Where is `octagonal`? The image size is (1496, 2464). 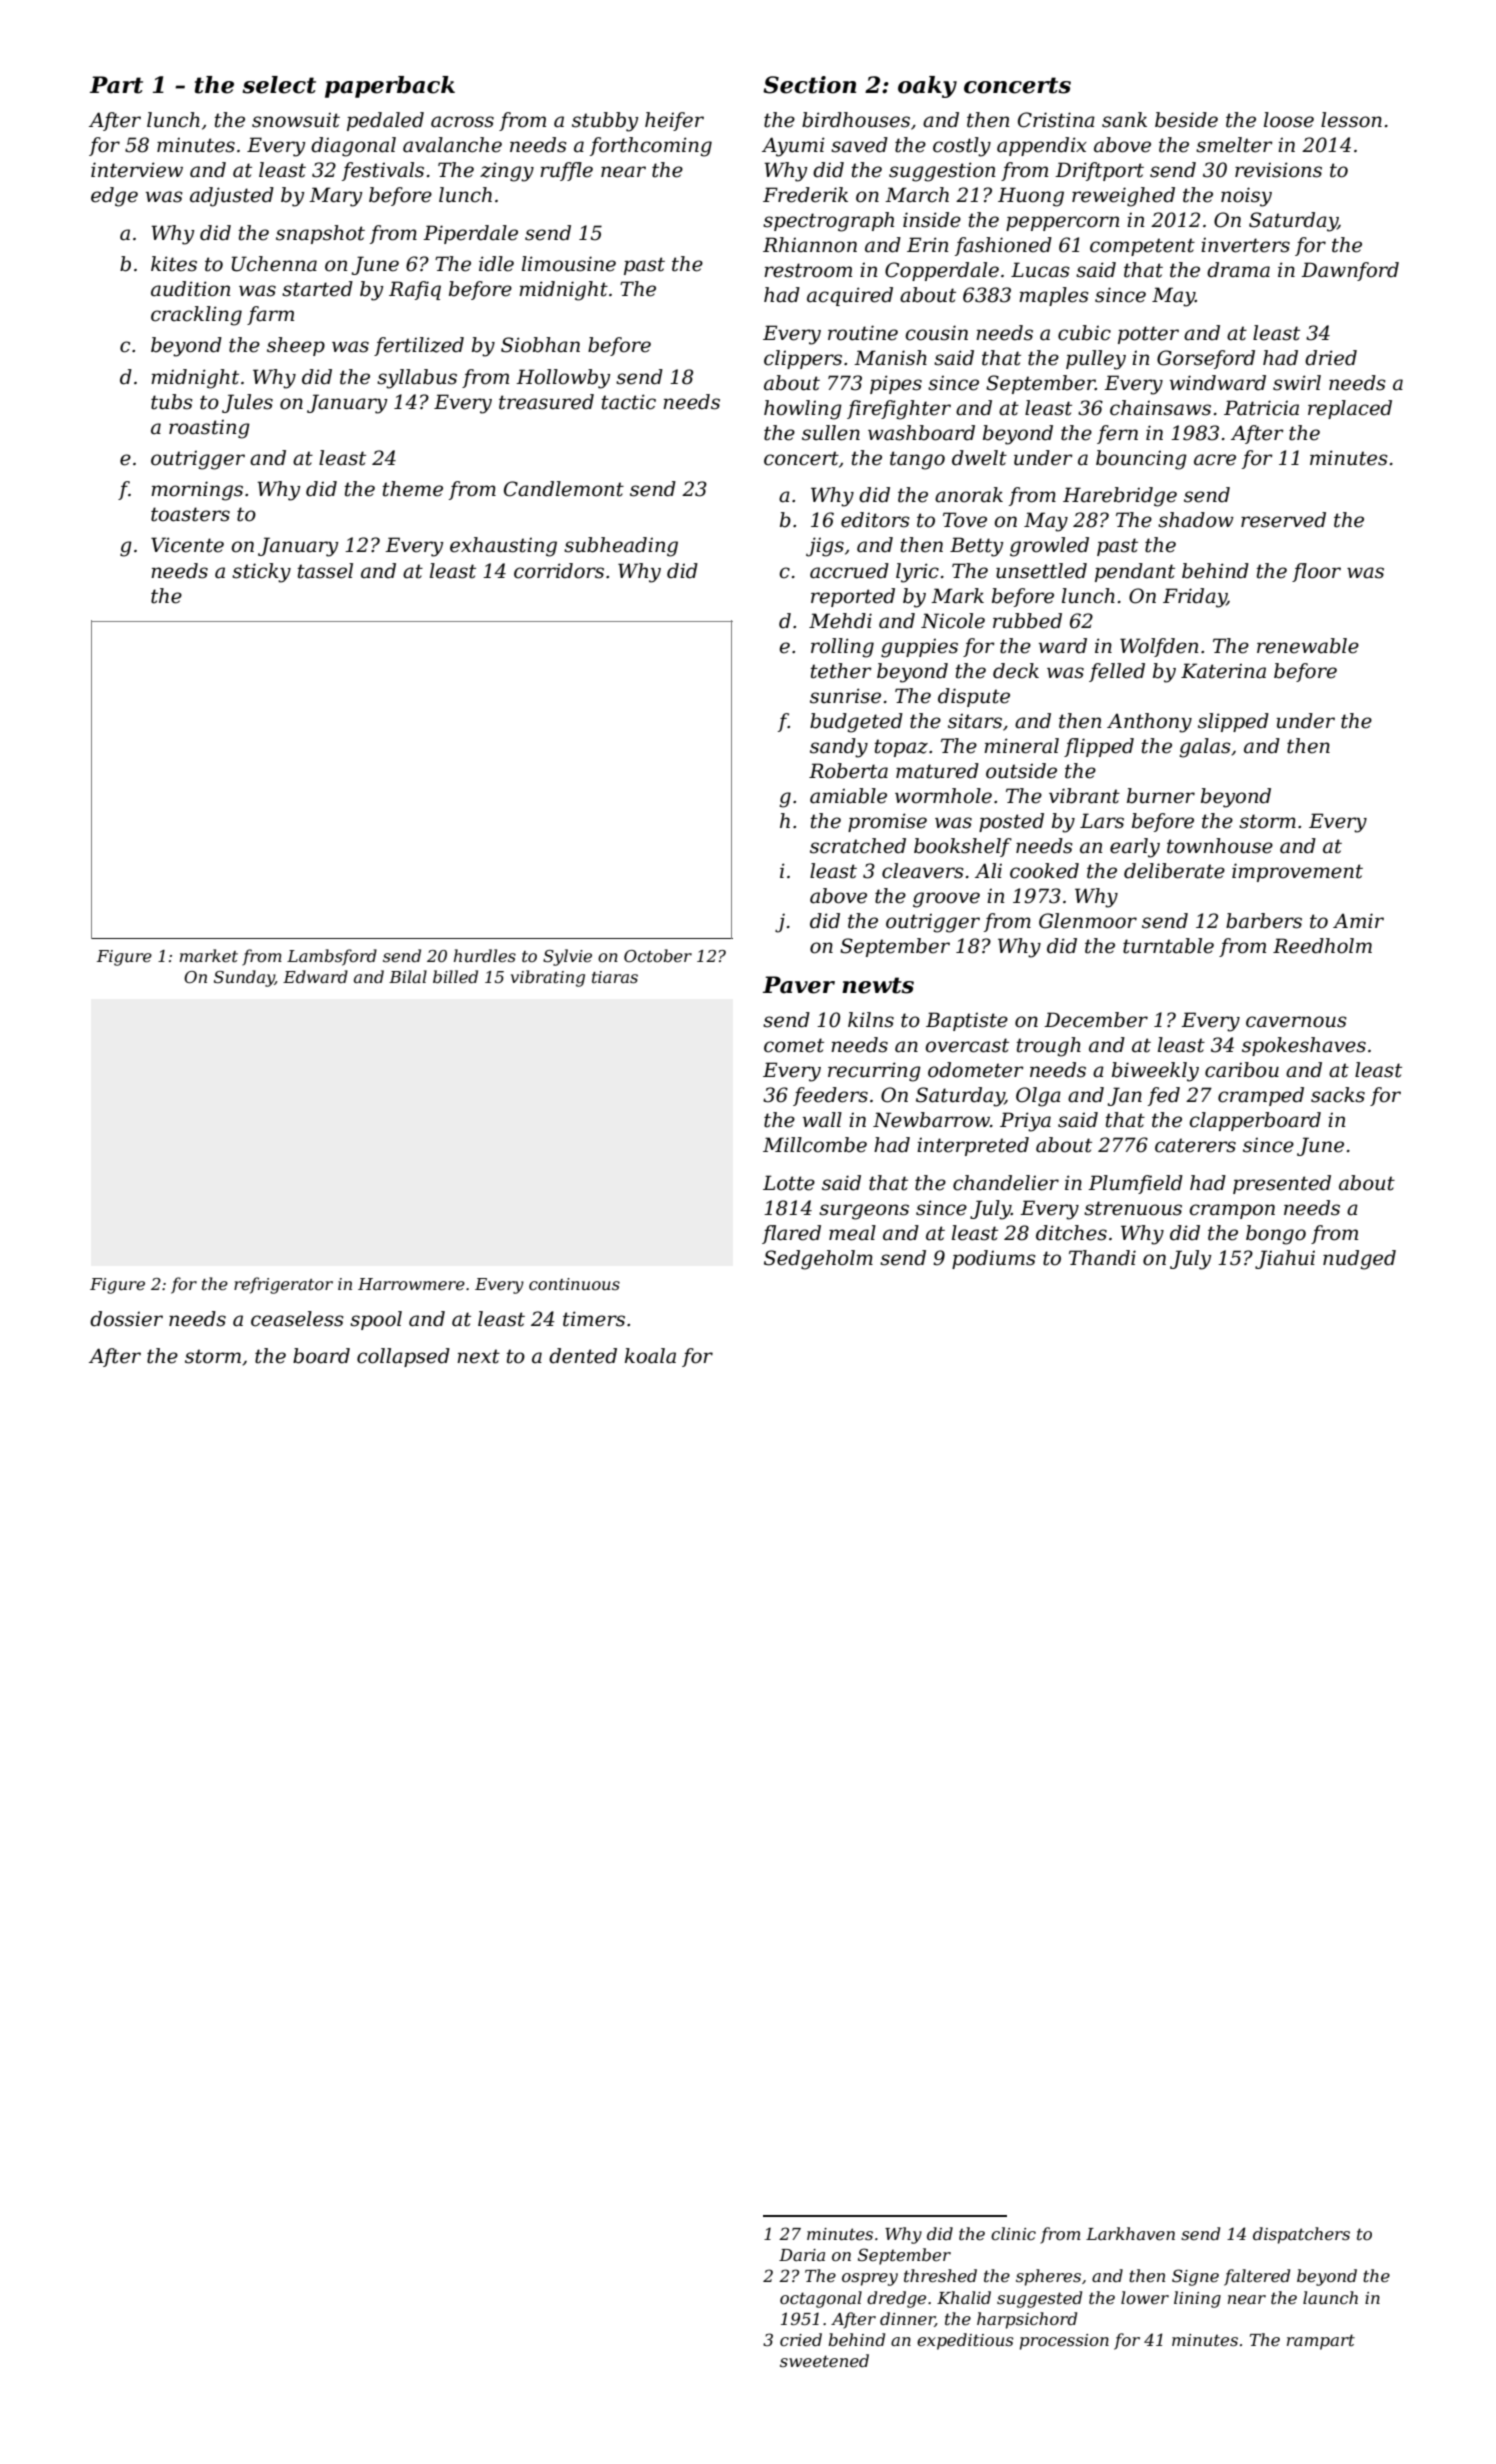
octagonal is located at coordinates (821, 2299).
